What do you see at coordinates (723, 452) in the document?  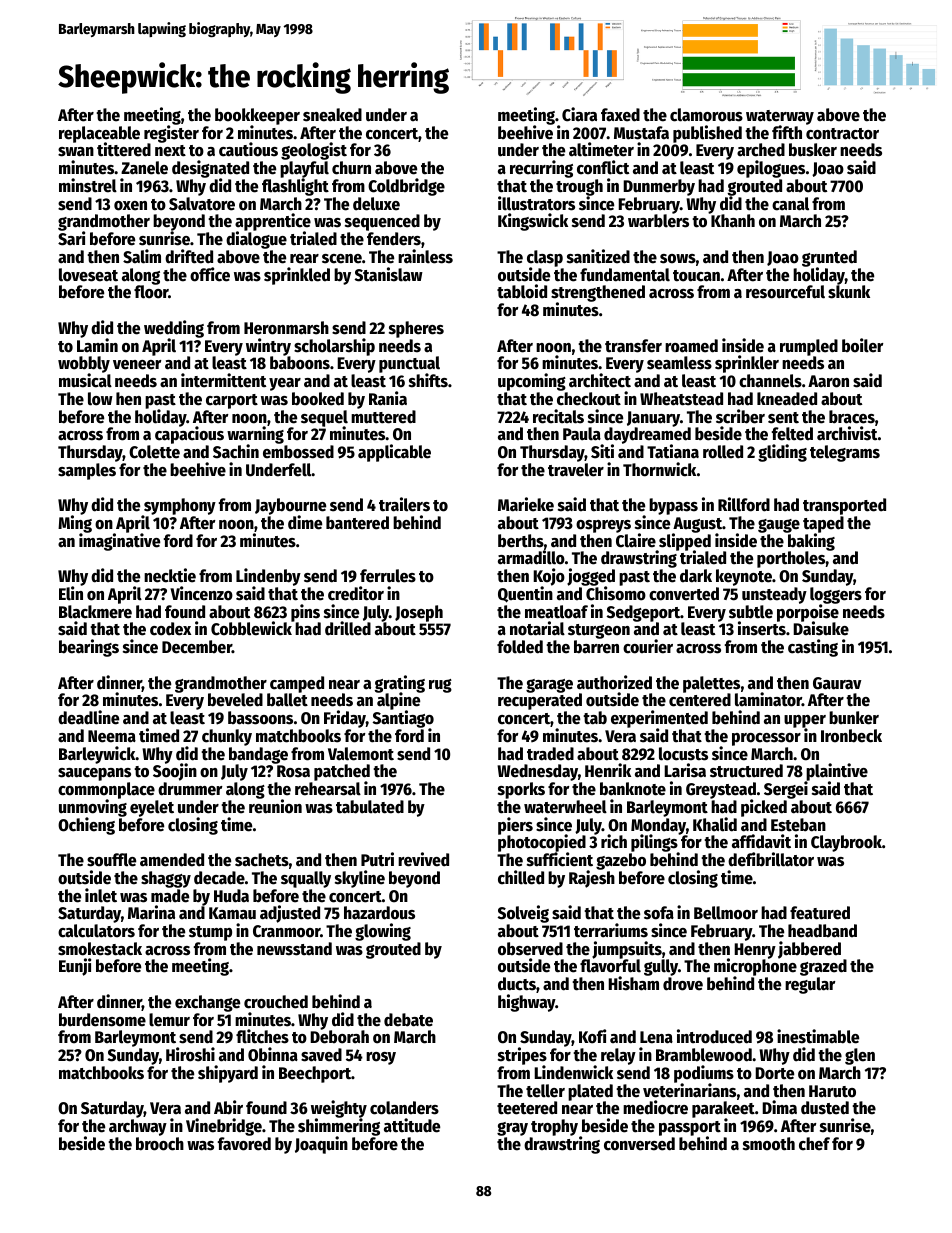 I see `rolled` at bounding box center [723, 452].
